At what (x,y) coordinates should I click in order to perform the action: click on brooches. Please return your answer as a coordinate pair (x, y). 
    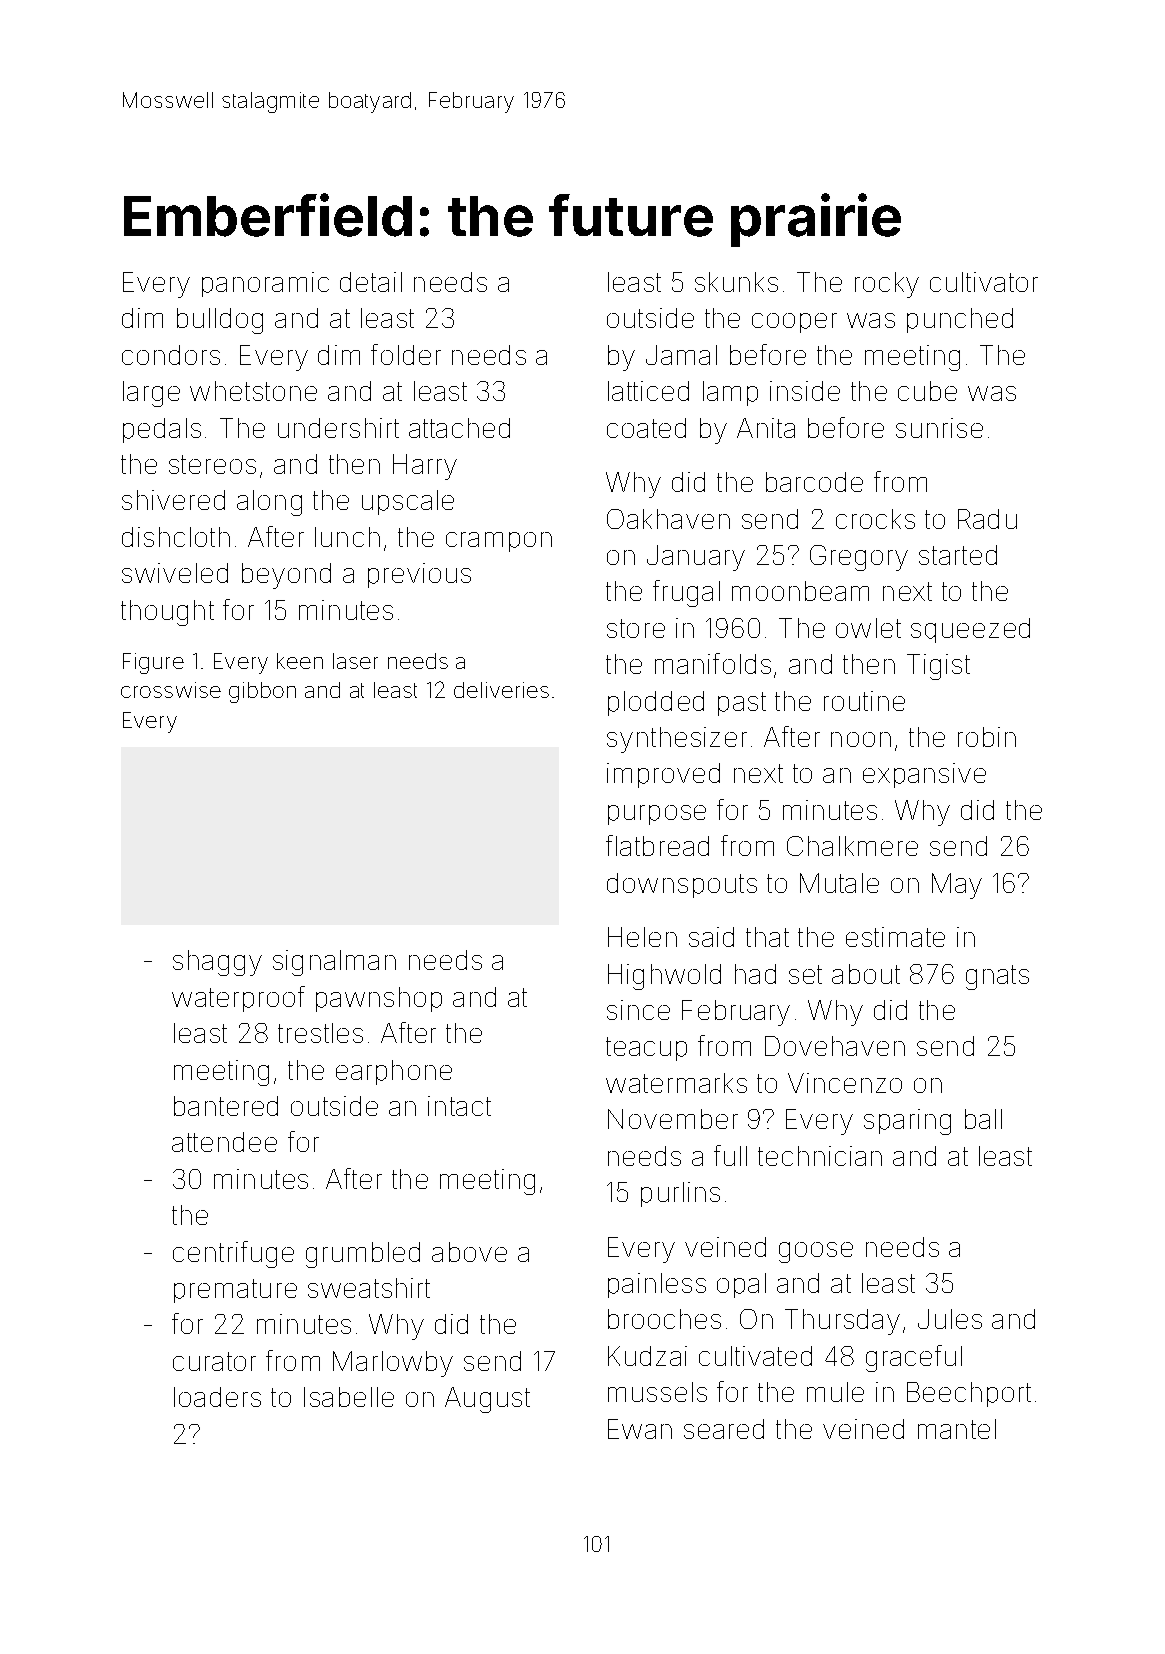
    Looking at the image, I should click on (664, 1319).
